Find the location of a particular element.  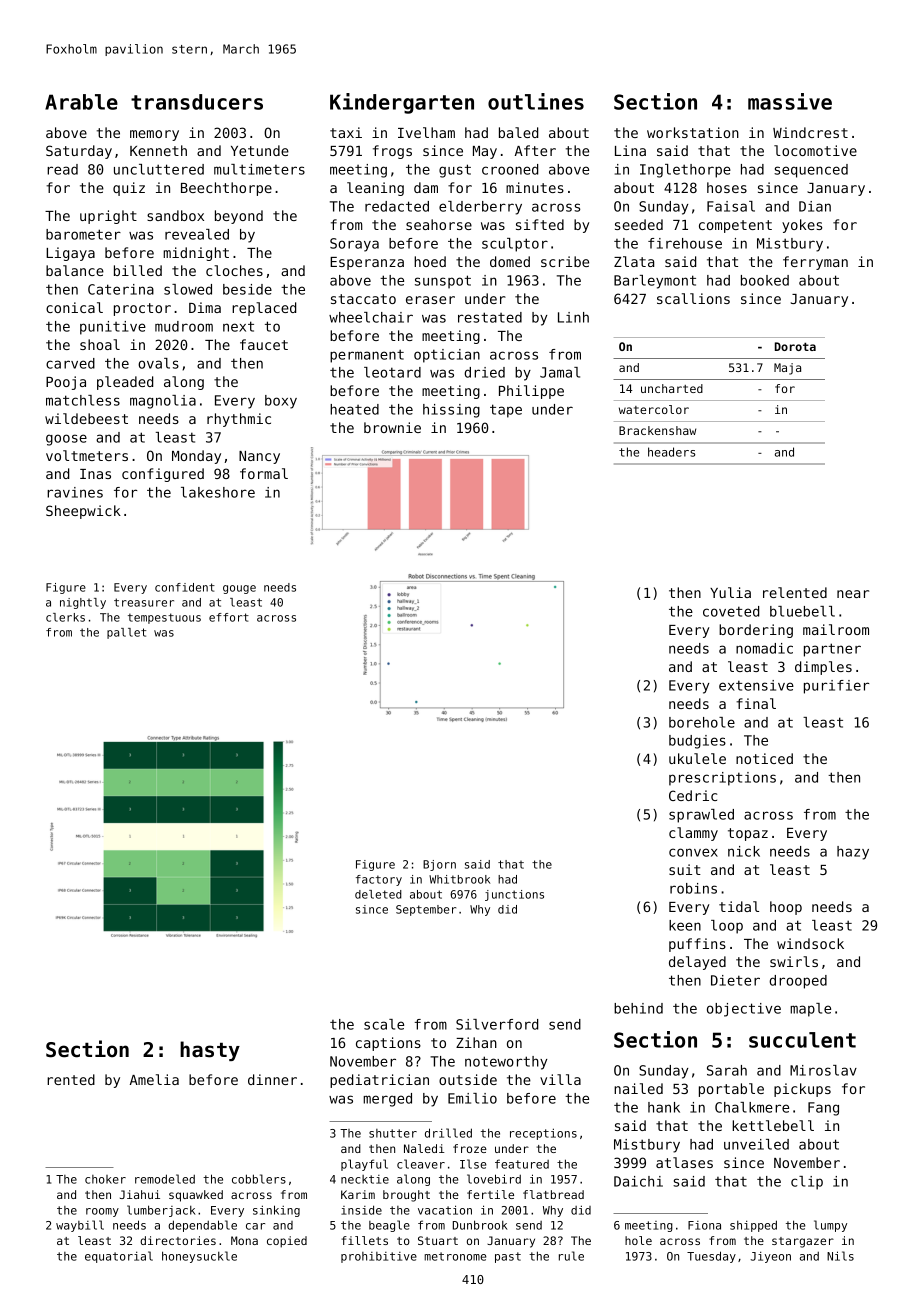

treasurer is located at coordinates (144, 602).
